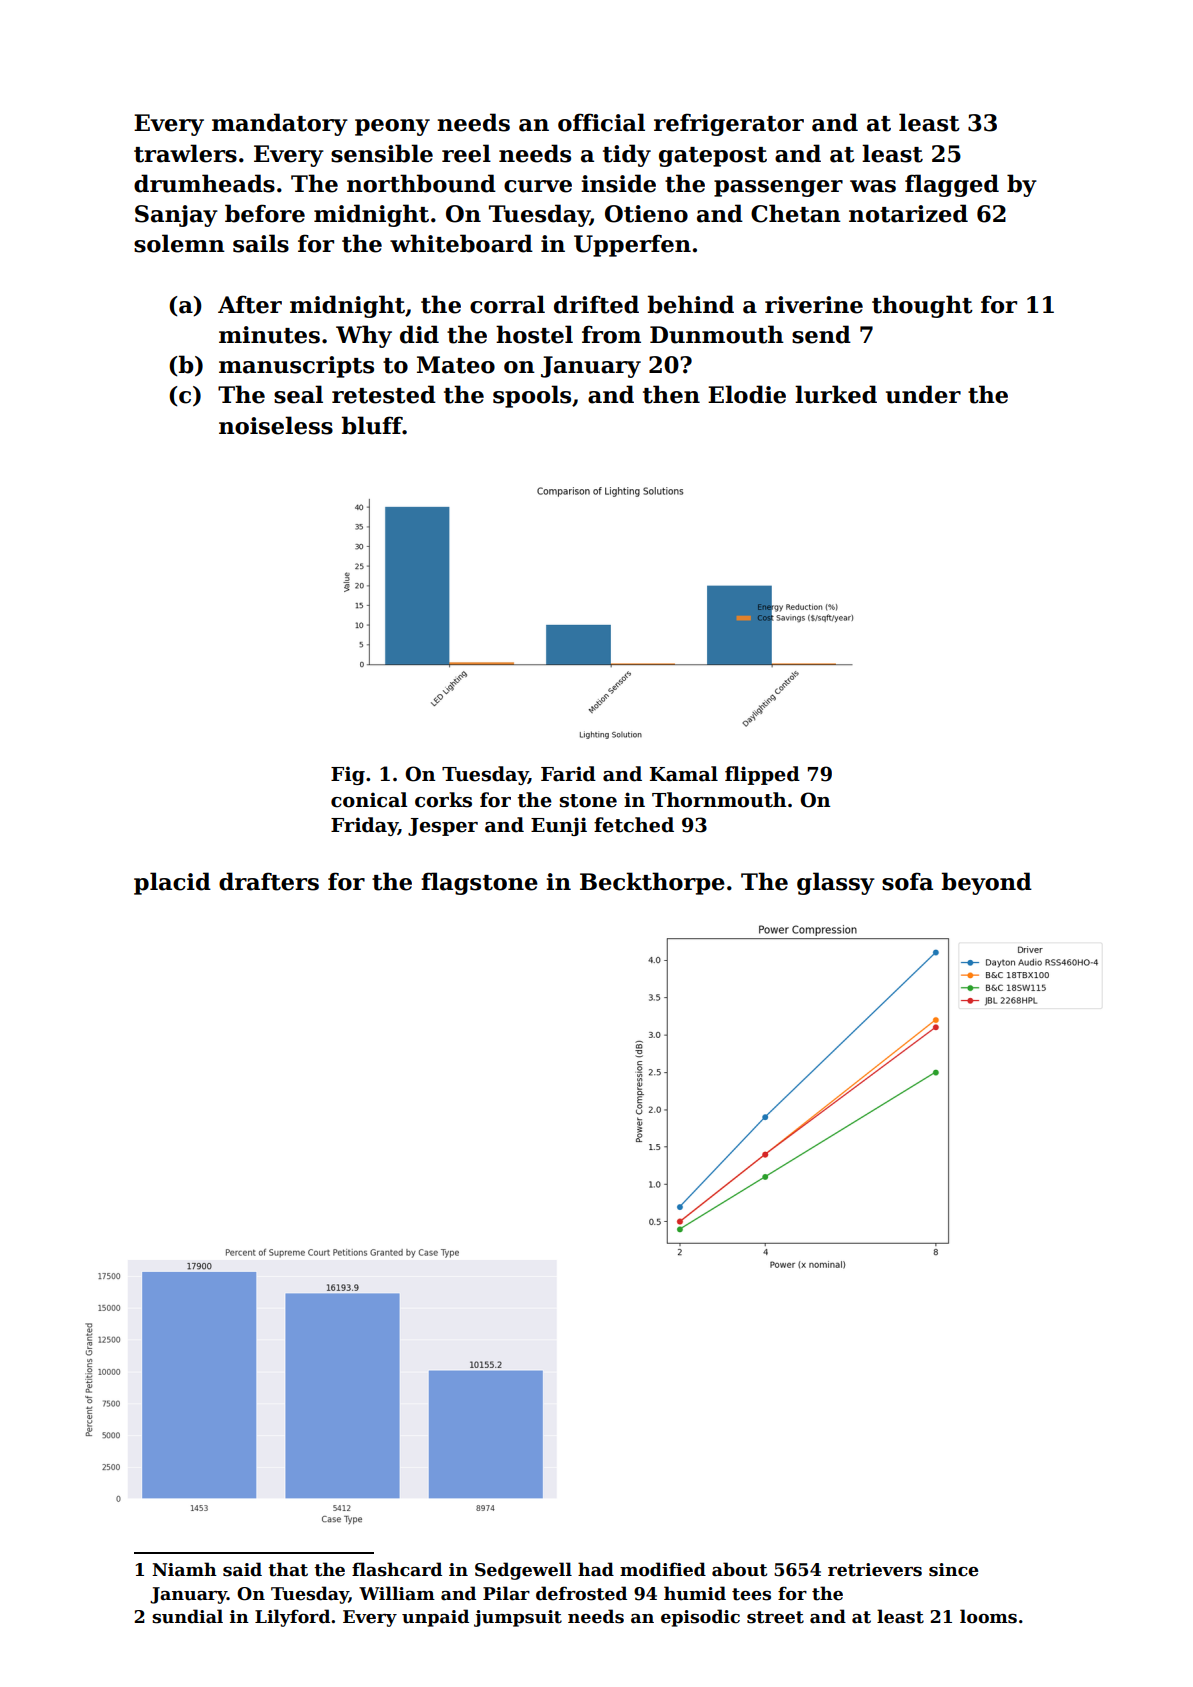  What do you see at coordinates (261, 243) in the screenshot?
I see `sails` at bounding box center [261, 243].
